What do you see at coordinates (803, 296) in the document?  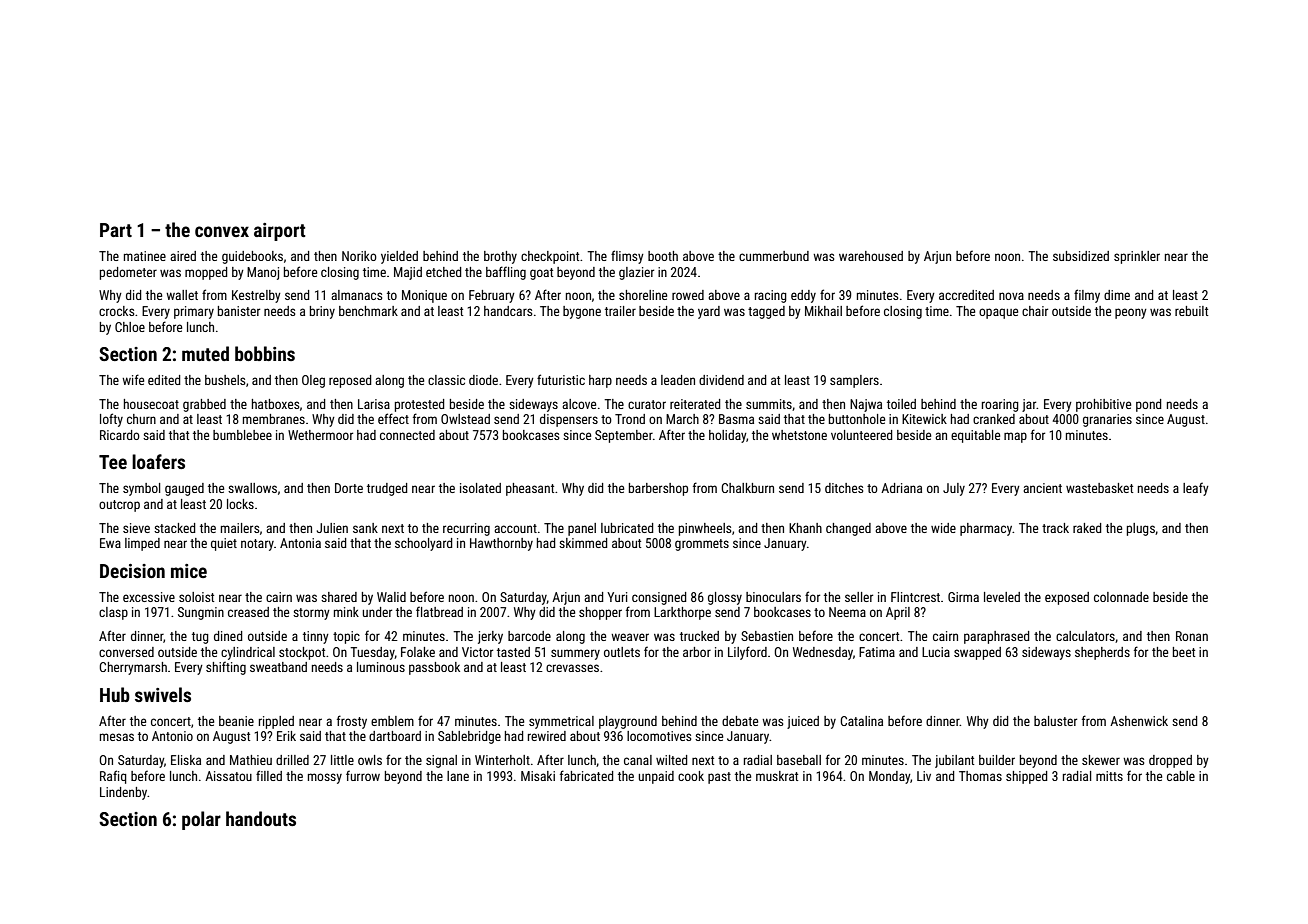 I see `eddy` at bounding box center [803, 296].
